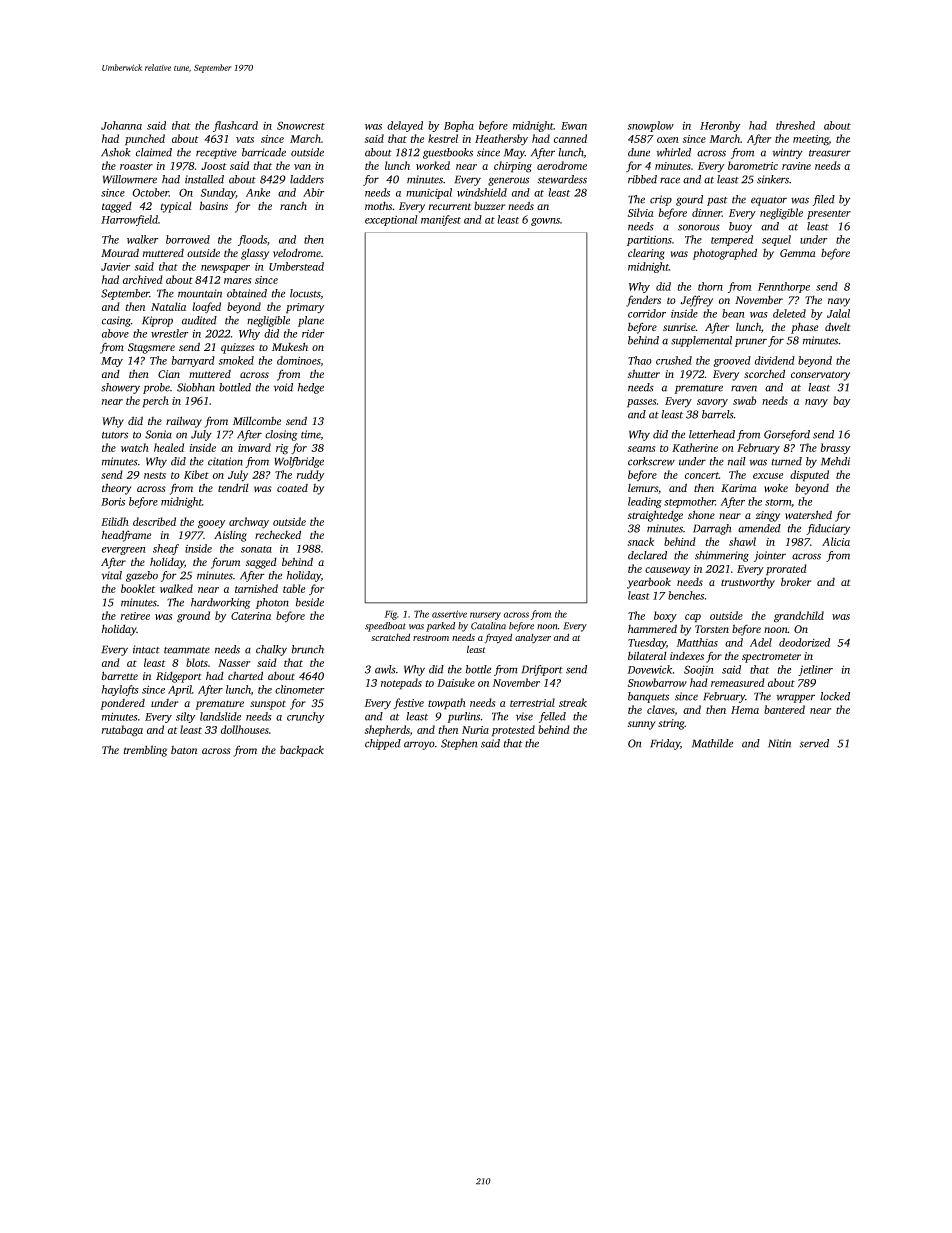  I want to click on ruddy, so click(310, 476).
